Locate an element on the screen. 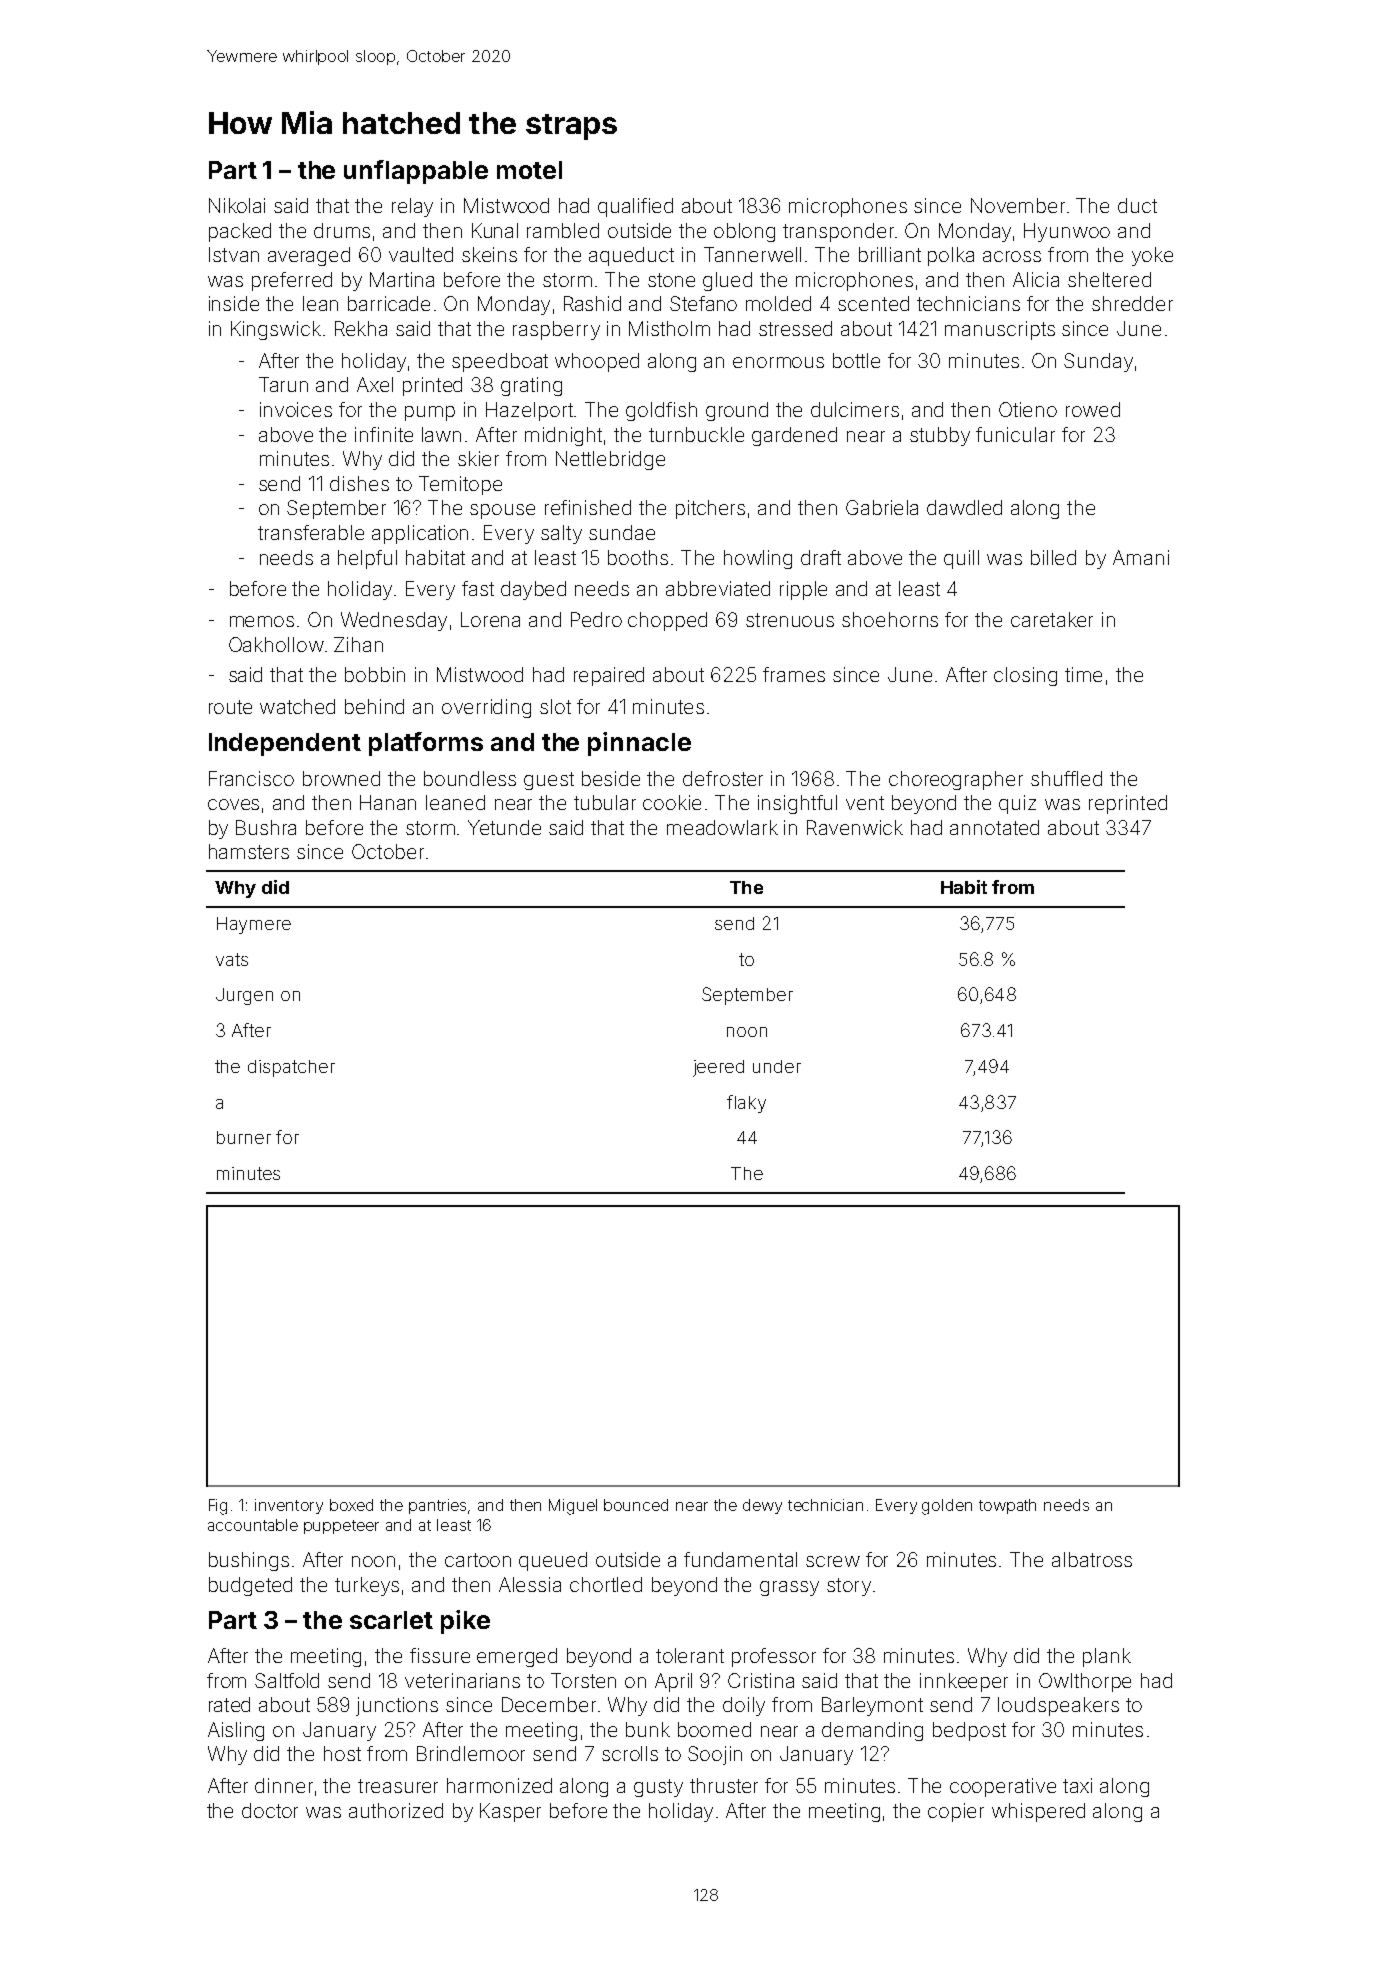  budgeted is located at coordinates (250, 1586).
